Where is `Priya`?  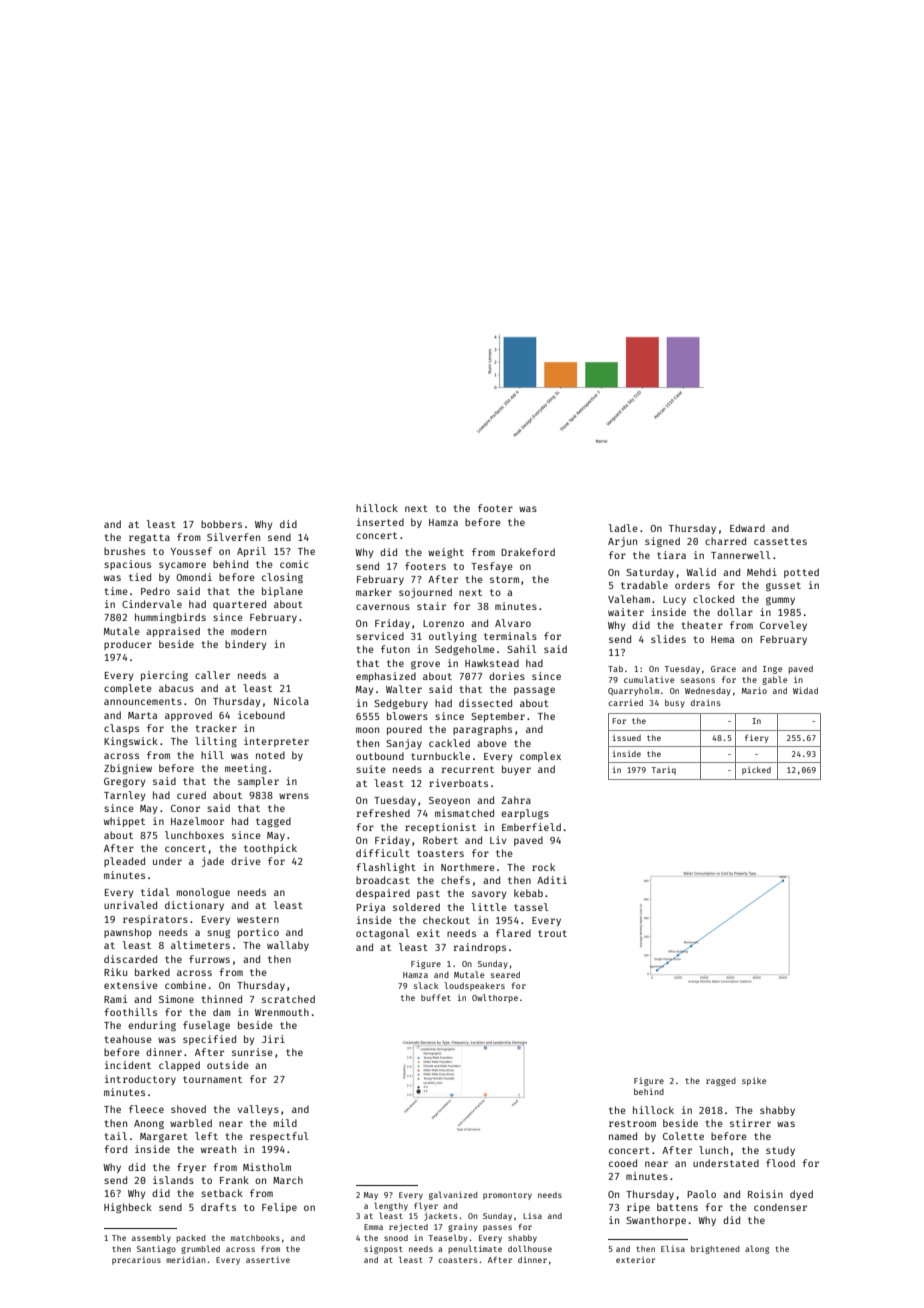
Priya is located at coordinates (370, 908).
